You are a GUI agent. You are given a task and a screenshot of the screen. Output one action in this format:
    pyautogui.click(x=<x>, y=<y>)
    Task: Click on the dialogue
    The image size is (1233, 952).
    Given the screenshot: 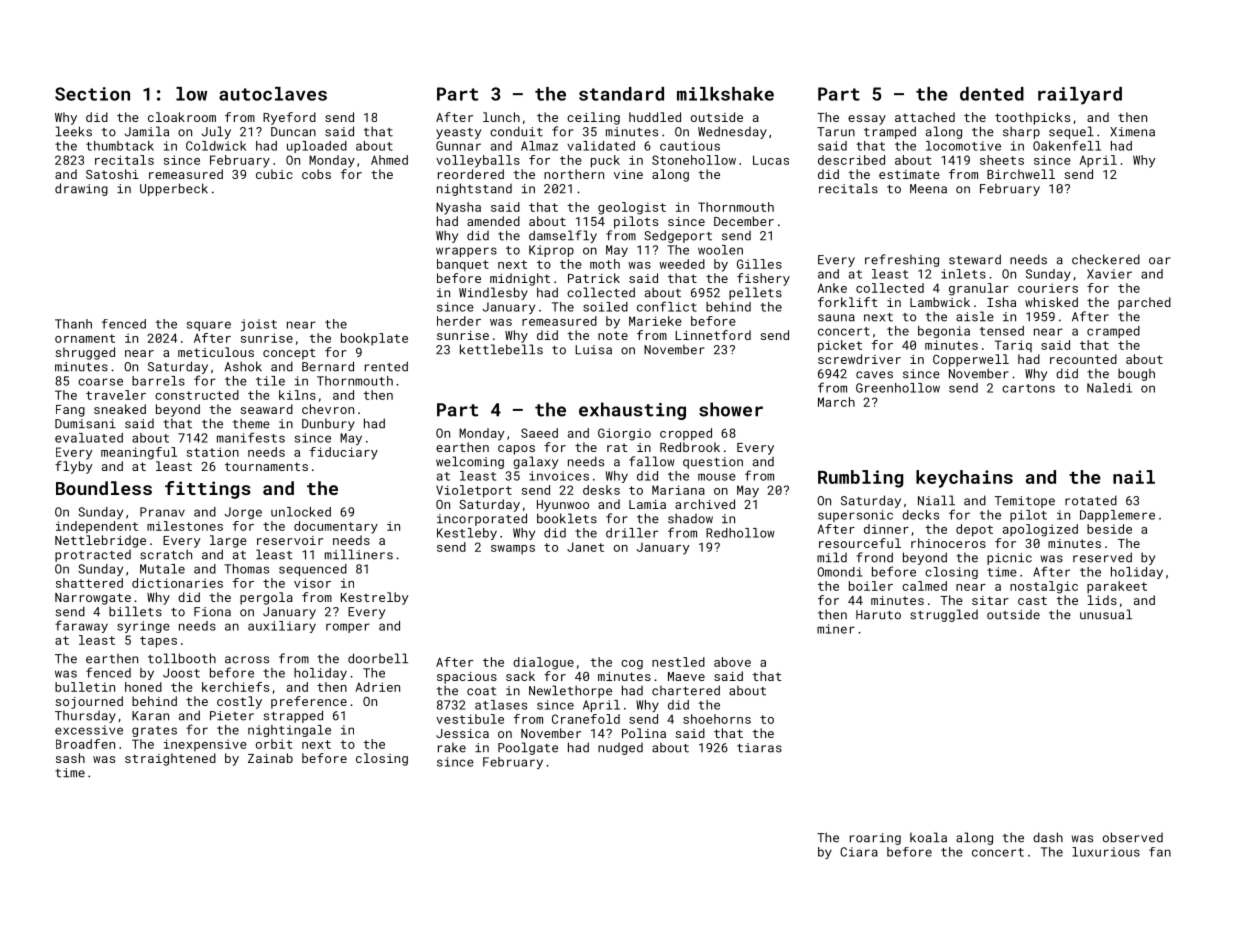 What is the action you would take?
    pyautogui.click(x=543, y=663)
